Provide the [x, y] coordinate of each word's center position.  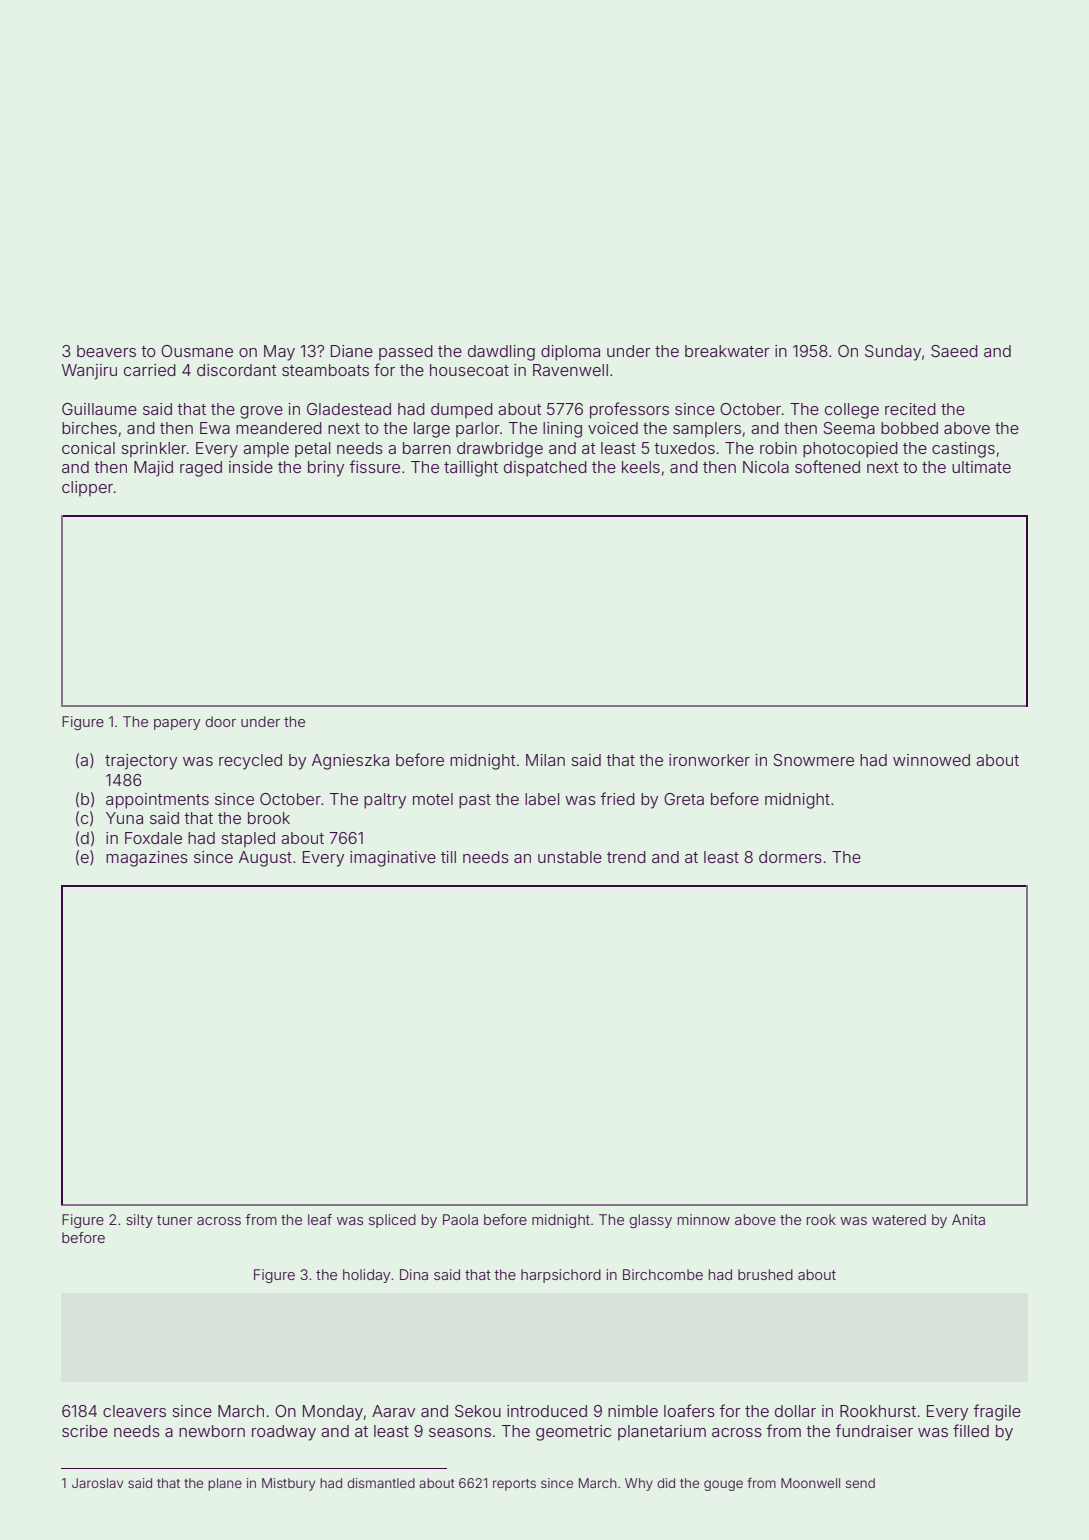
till [448, 857]
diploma [570, 353]
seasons [460, 1432]
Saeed [954, 351]
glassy [650, 1221]
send [860, 1483]
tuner [175, 1220]
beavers [106, 351]
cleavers [134, 1411]
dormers [790, 857]
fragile [997, 1412]
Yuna [124, 818]
